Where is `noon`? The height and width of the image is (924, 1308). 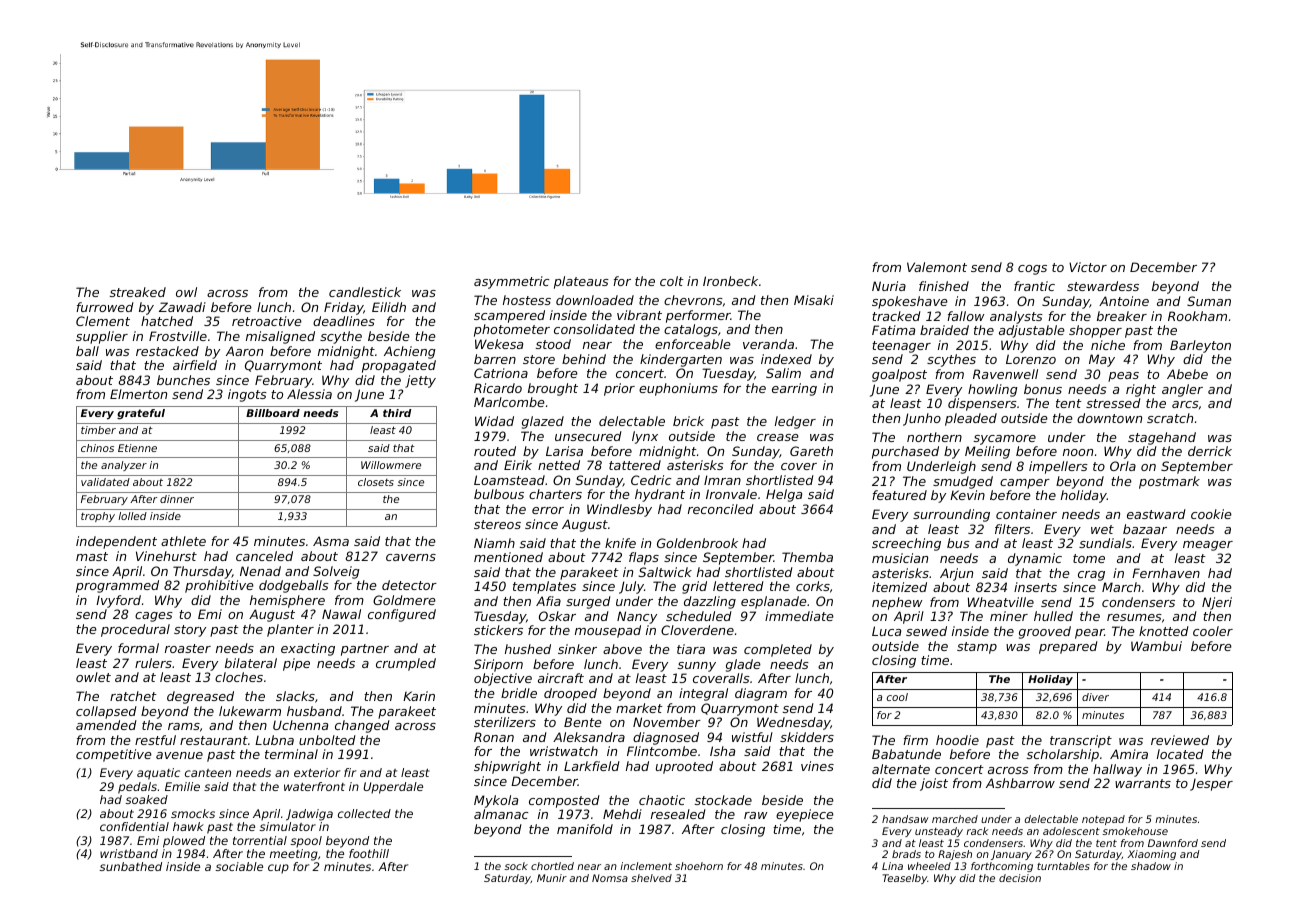
noon is located at coordinates (1078, 452).
